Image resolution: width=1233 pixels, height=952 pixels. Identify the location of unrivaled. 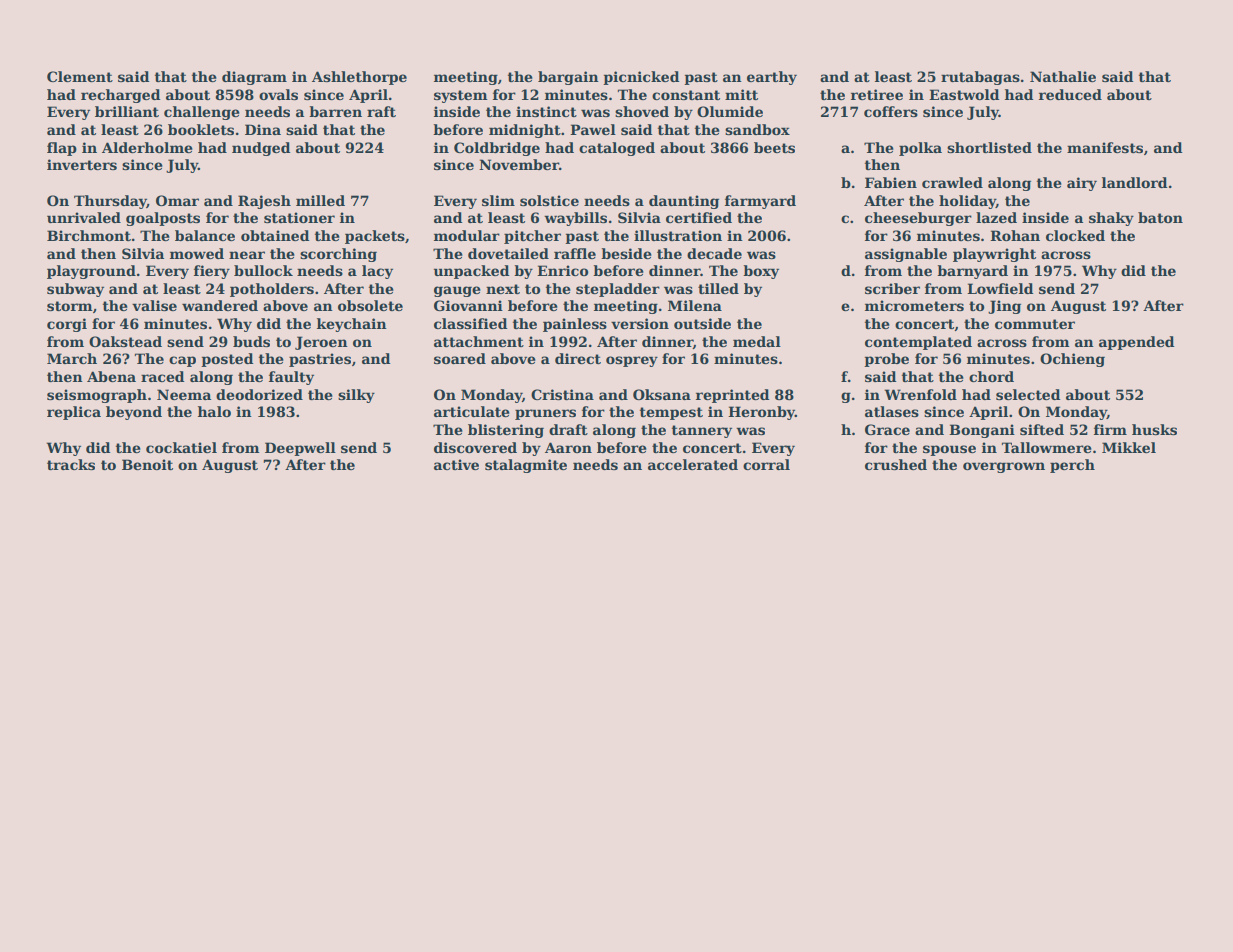
(84, 217).
